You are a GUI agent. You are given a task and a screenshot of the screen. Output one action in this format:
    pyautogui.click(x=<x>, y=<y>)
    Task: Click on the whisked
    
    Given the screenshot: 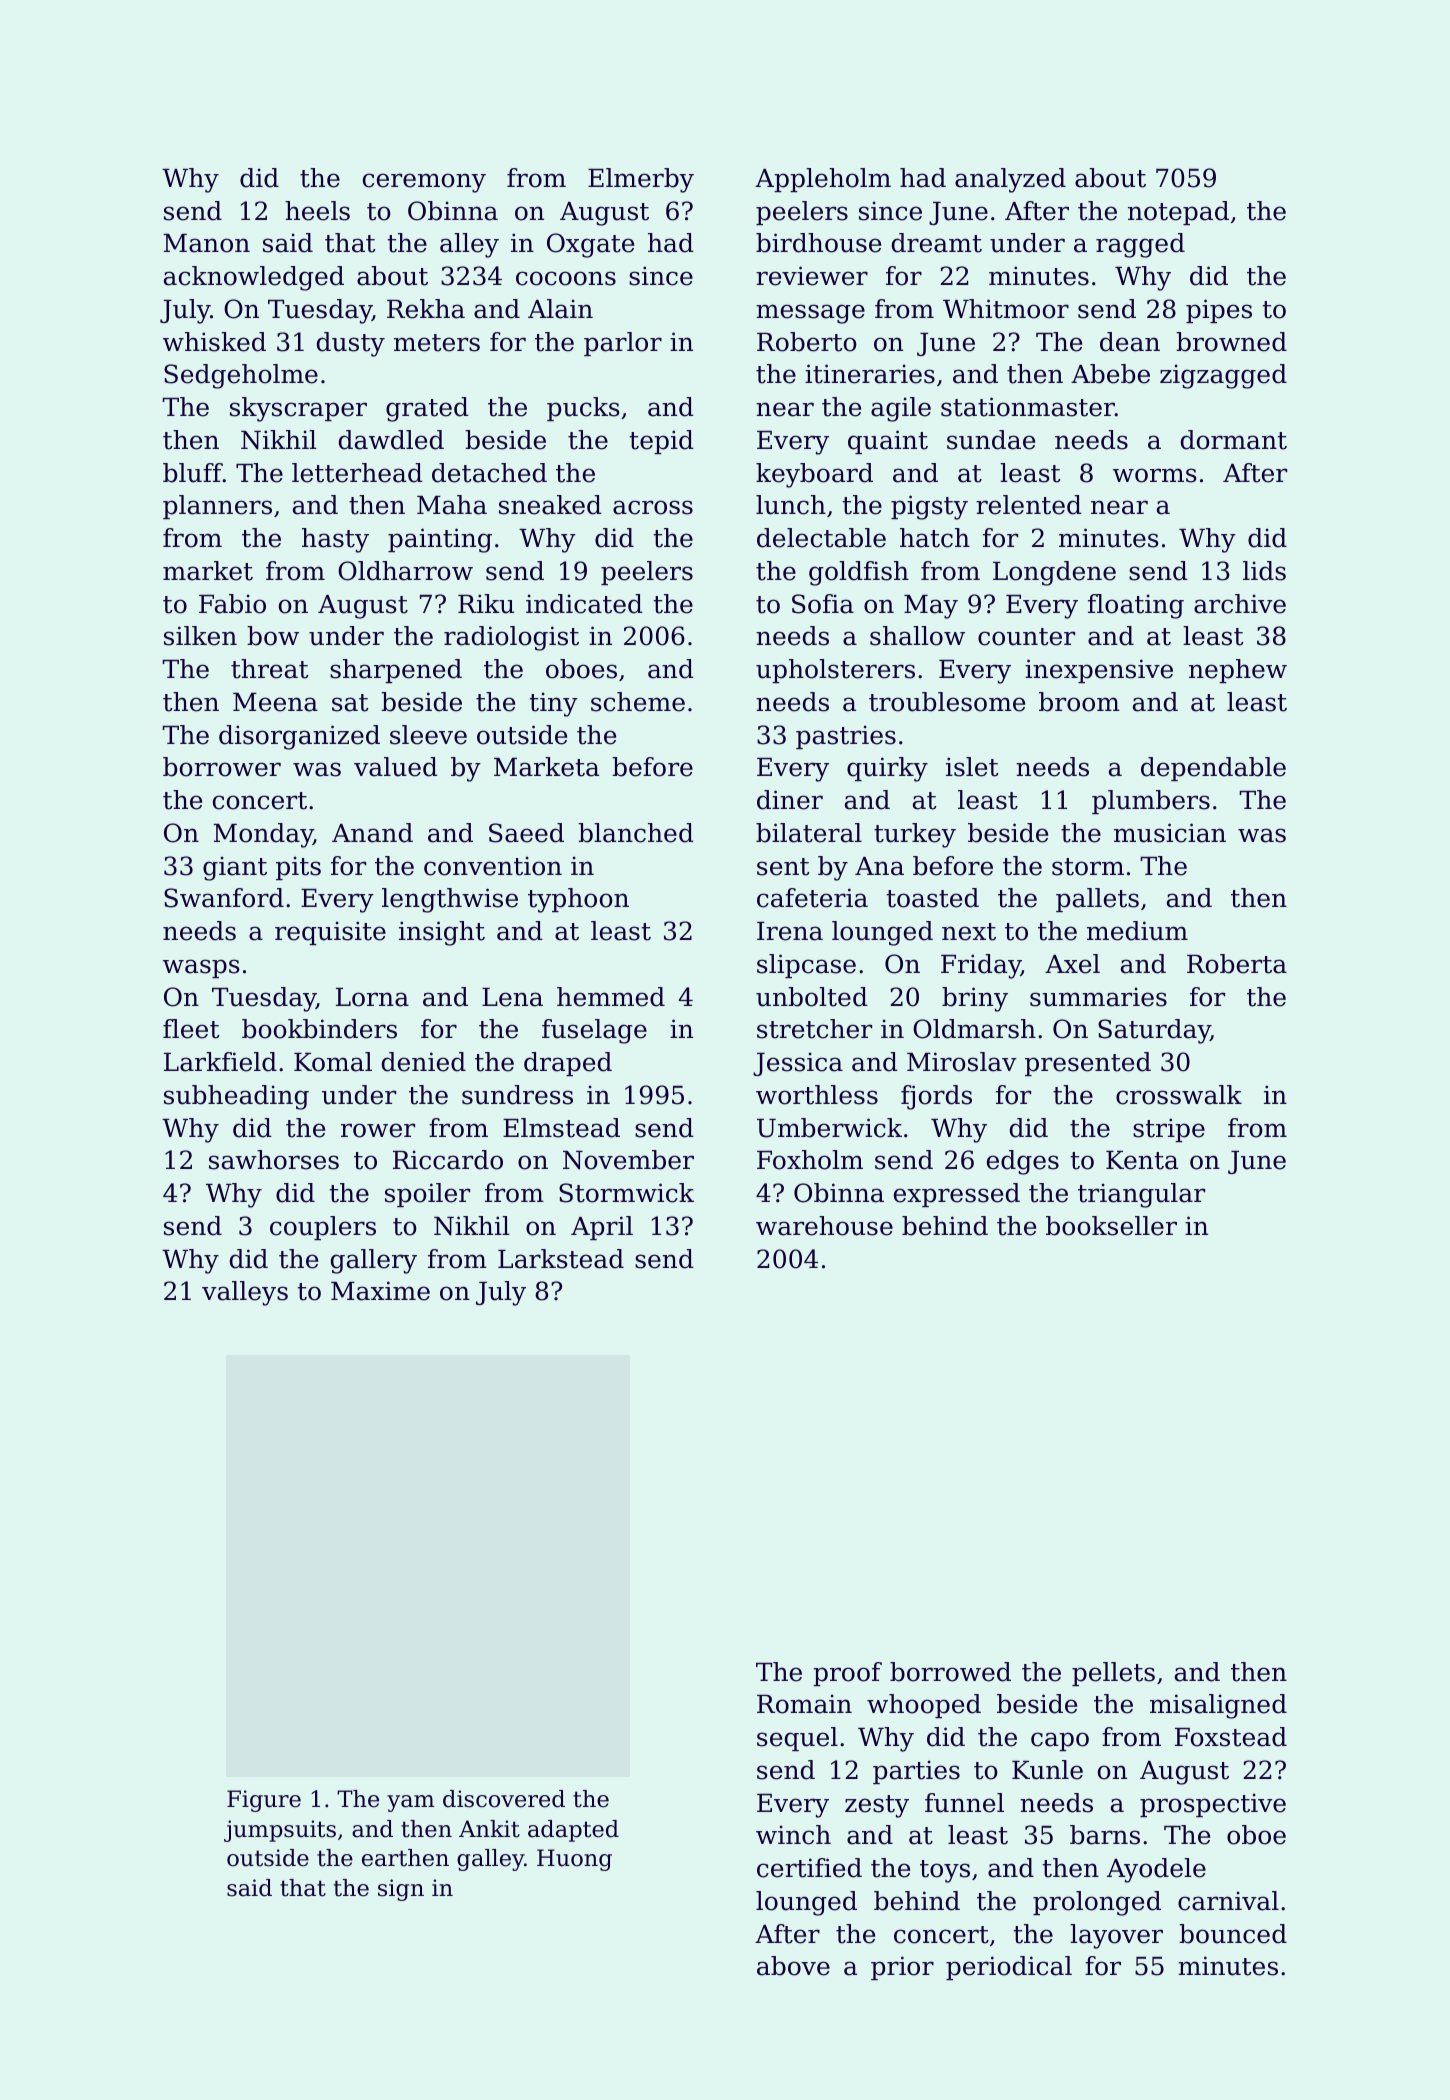 What is the action you would take?
    pyautogui.click(x=214, y=342)
